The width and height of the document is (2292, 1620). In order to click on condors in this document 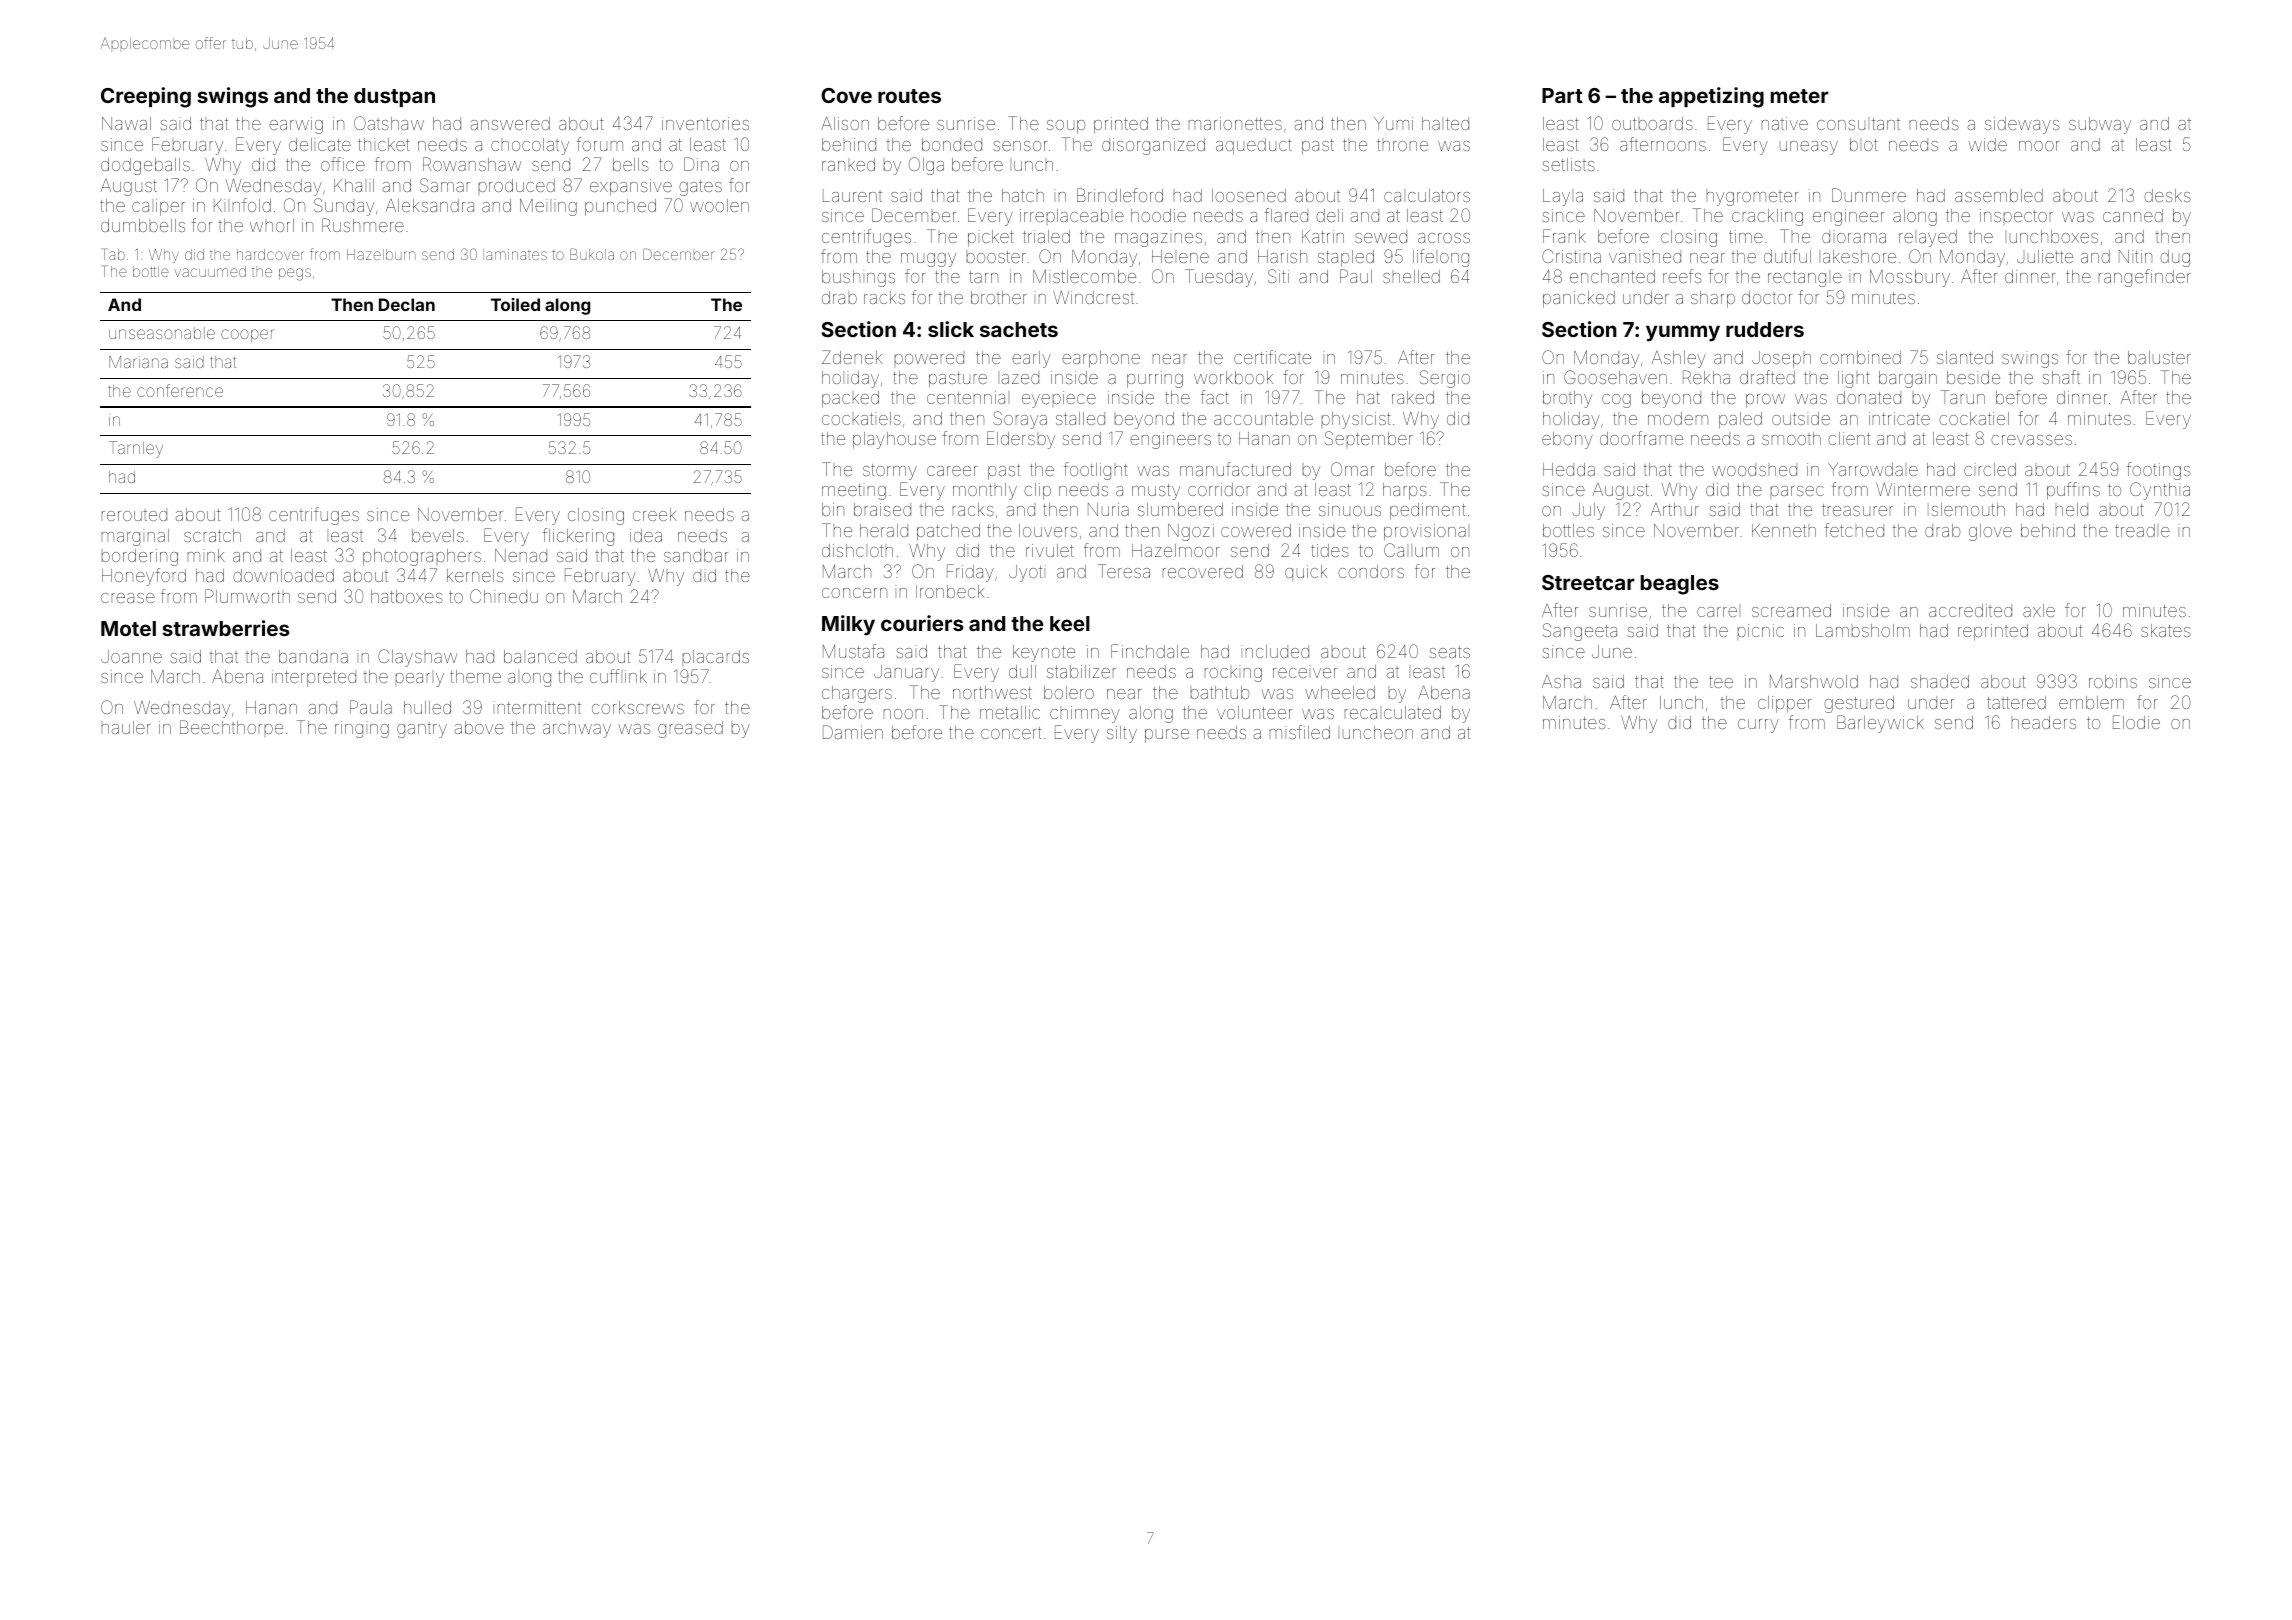, I will do `click(1371, 571)`.
